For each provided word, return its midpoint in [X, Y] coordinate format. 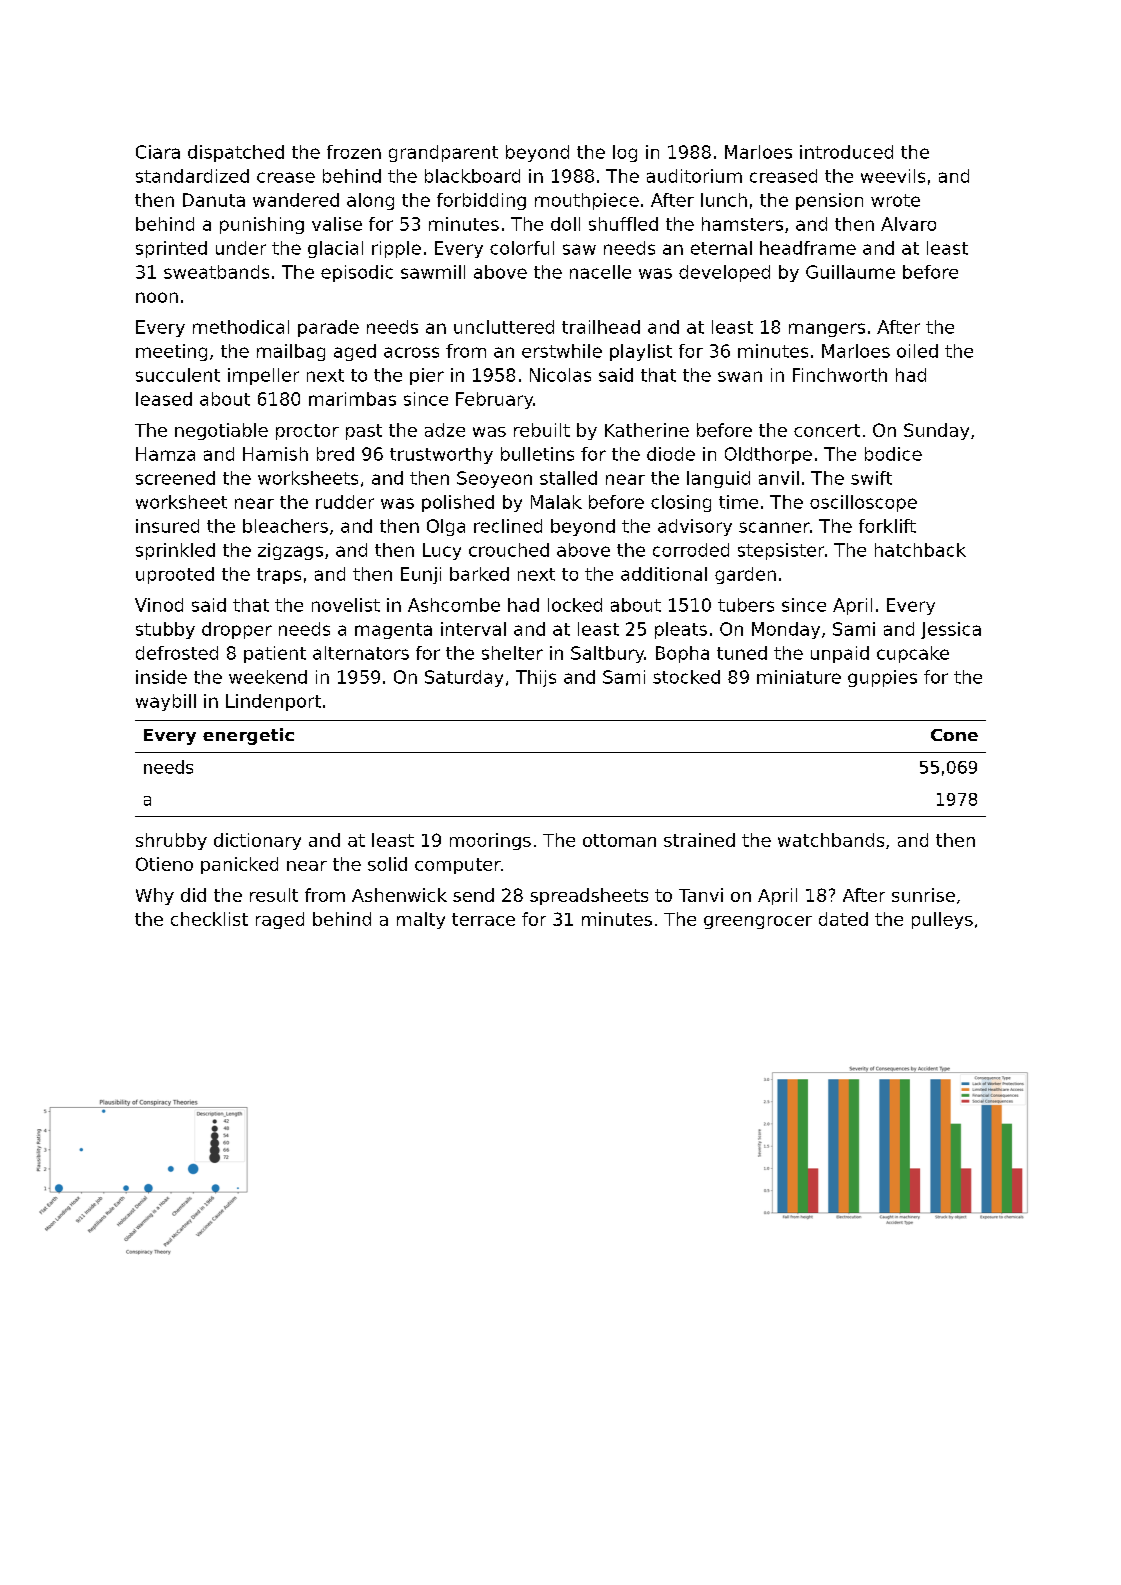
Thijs [536, 678]
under [241, 248]
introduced [846, 152]
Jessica [951, 630]
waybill [166, 702]
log [625, 153]
